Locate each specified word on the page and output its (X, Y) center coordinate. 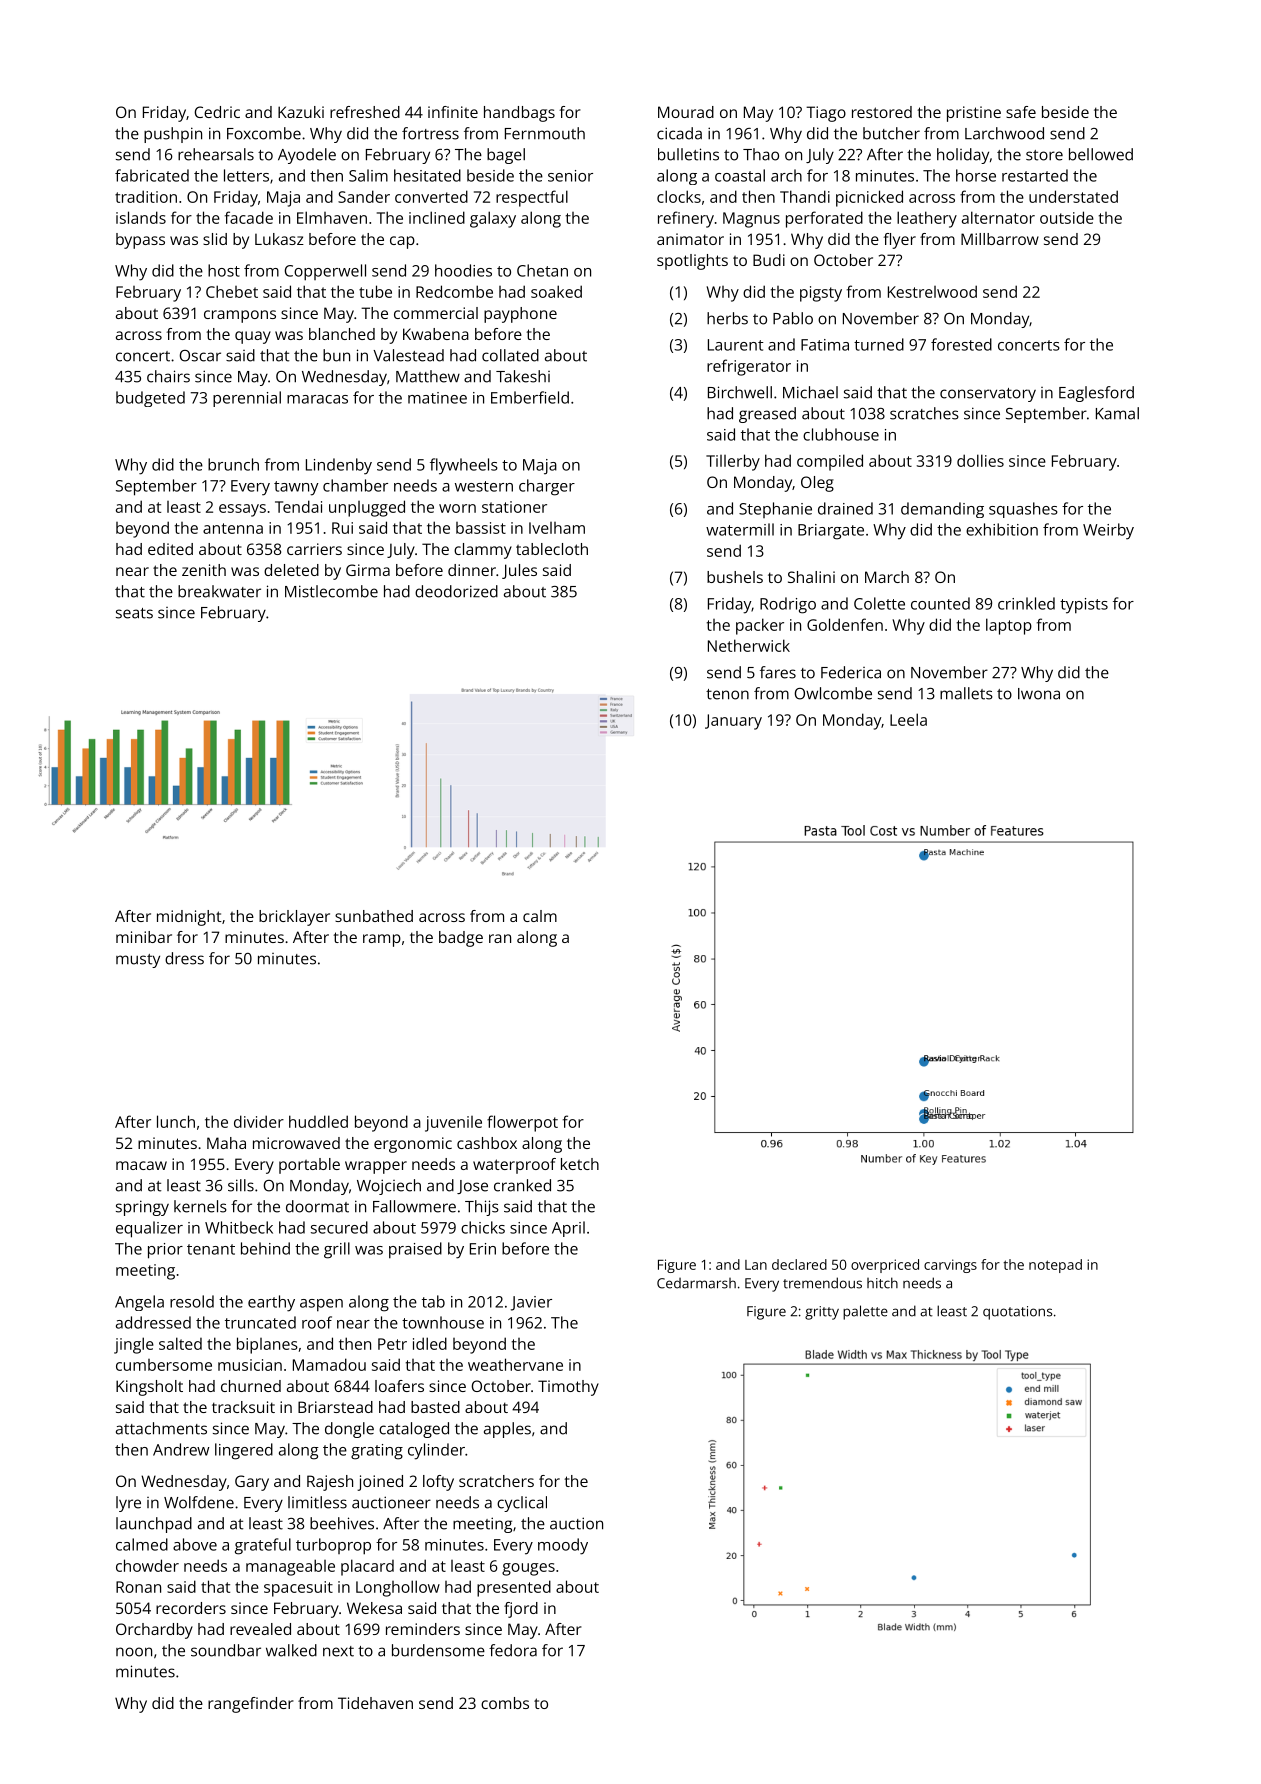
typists (1084, 606)
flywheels (464, 466)
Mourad (686, 112)
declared (799, 1264)
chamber (355, 485)
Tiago (826, 114)
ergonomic (413, 1145)
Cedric (217, 112)
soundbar (226, 1650)
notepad (1055, 1266)
